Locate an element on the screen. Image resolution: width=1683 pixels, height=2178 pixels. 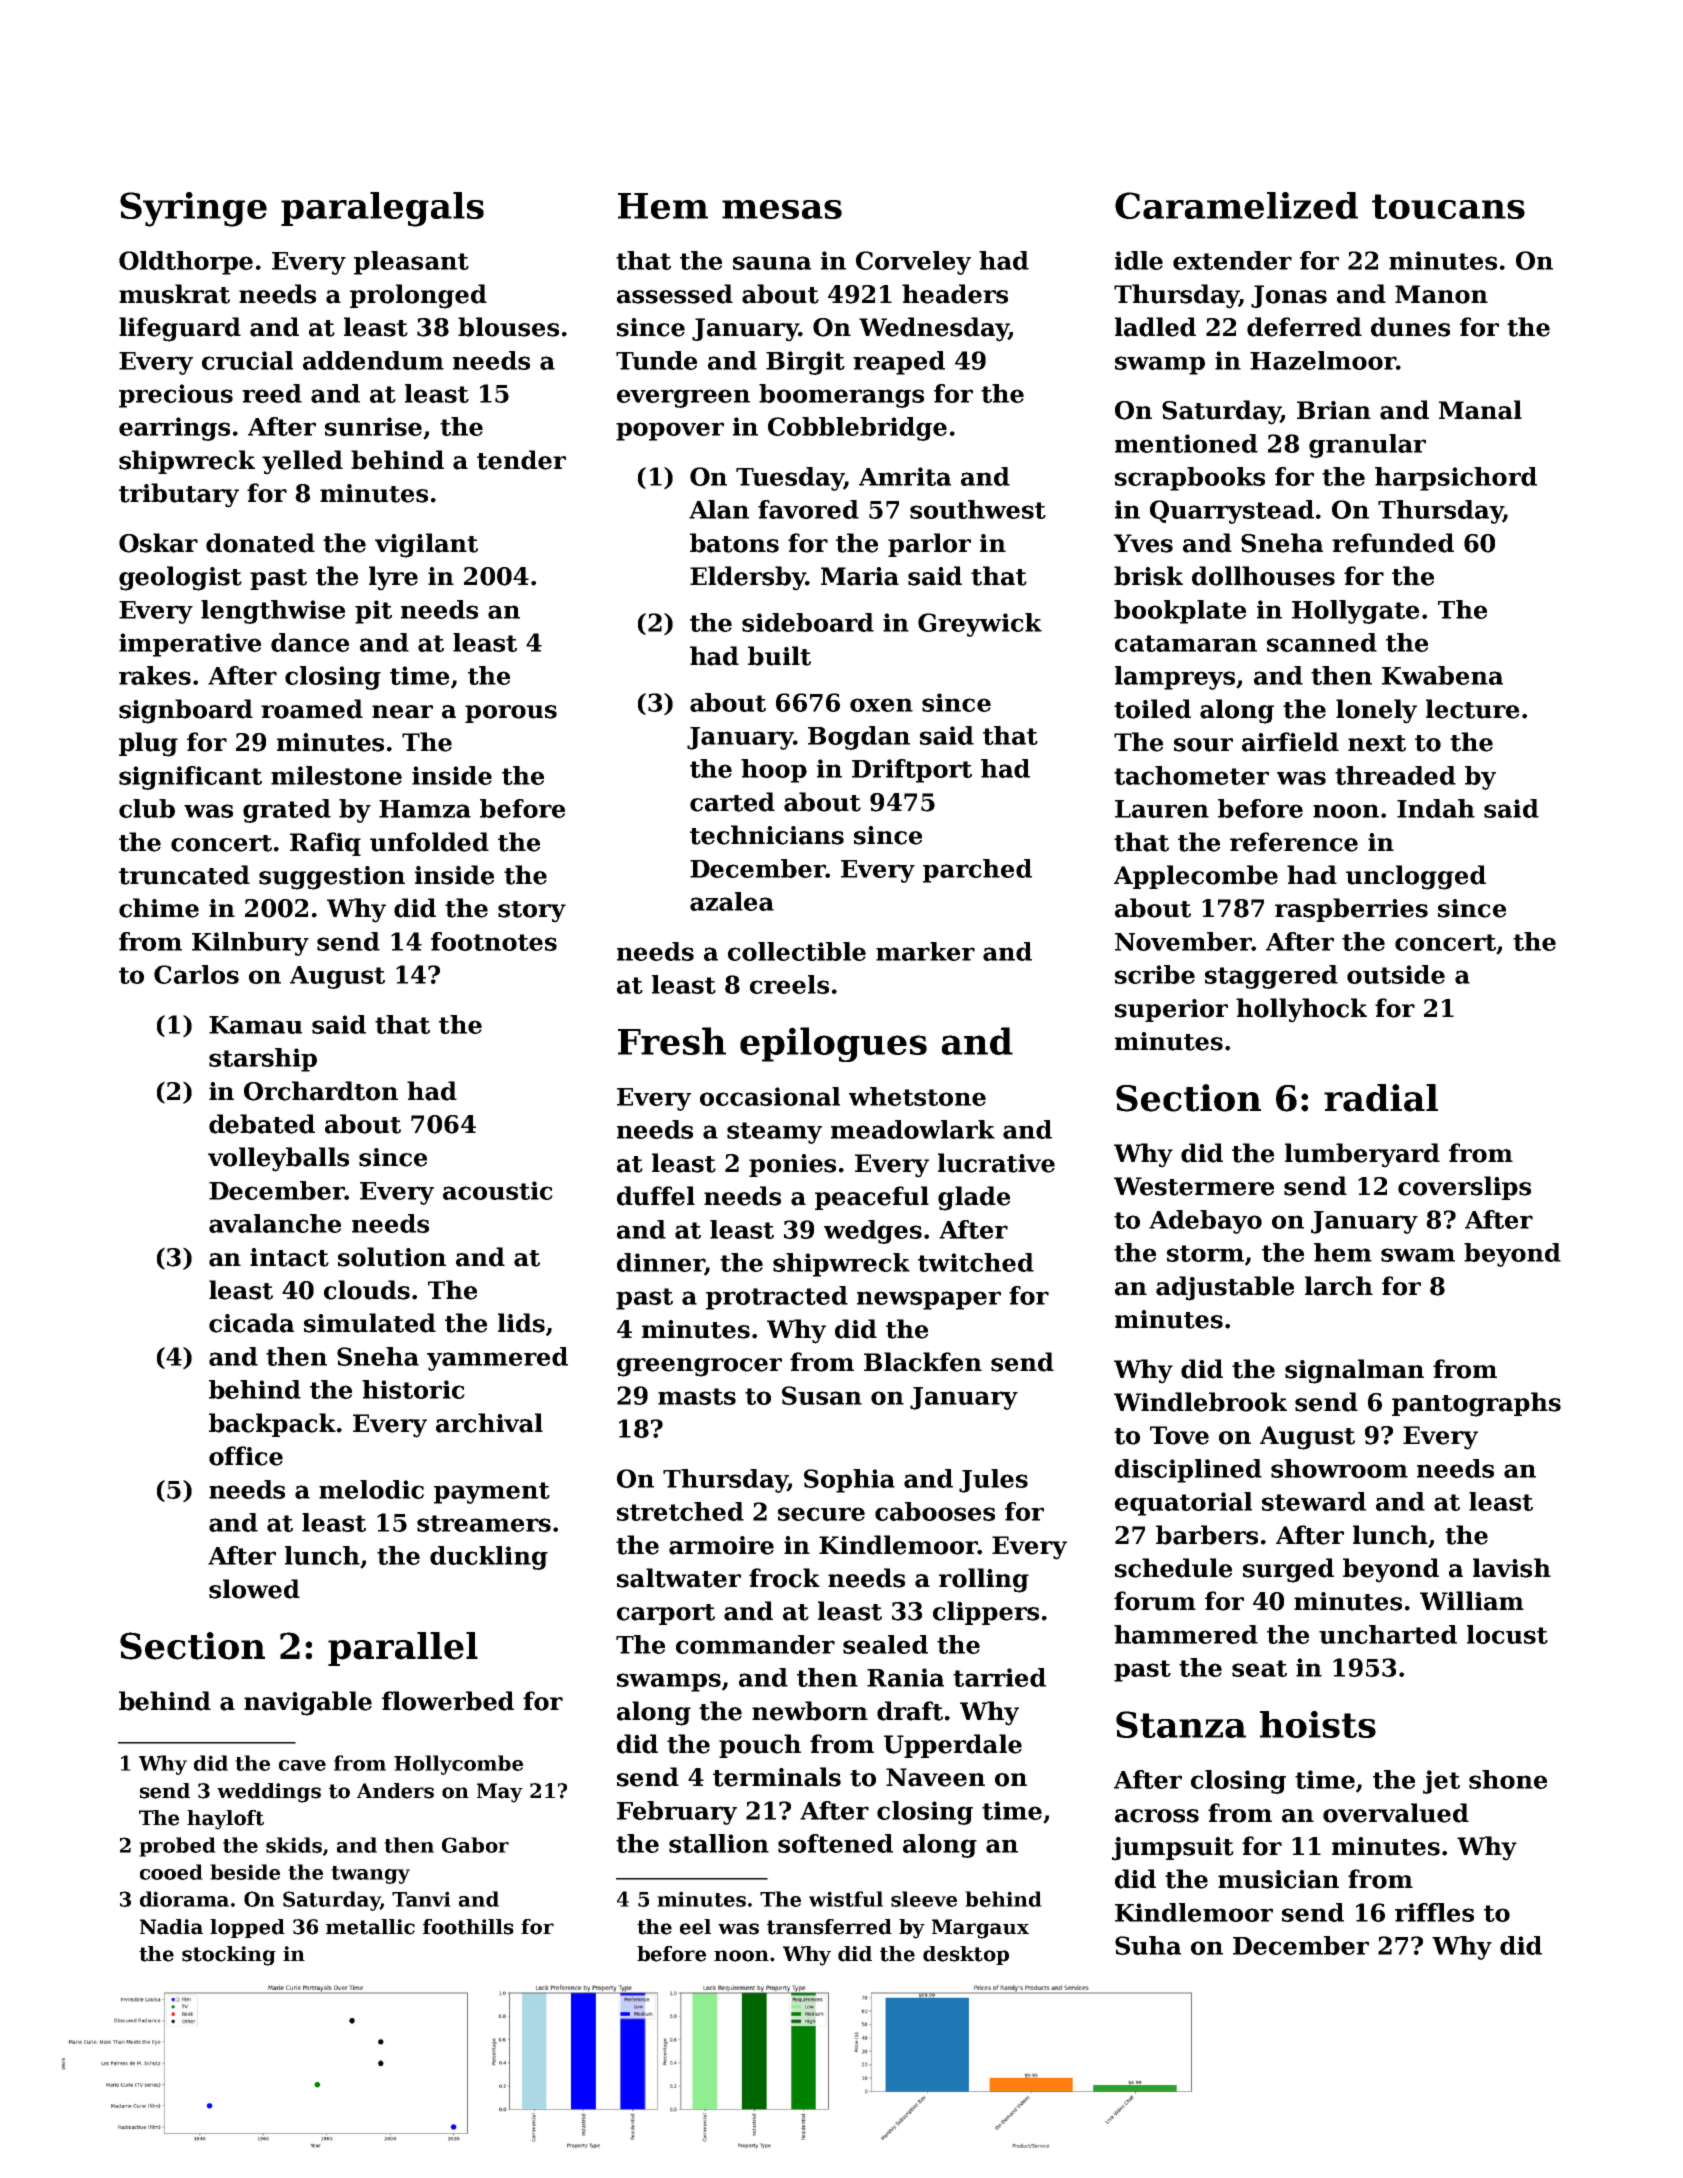
desktop is located at coordinates (966, 1955).
